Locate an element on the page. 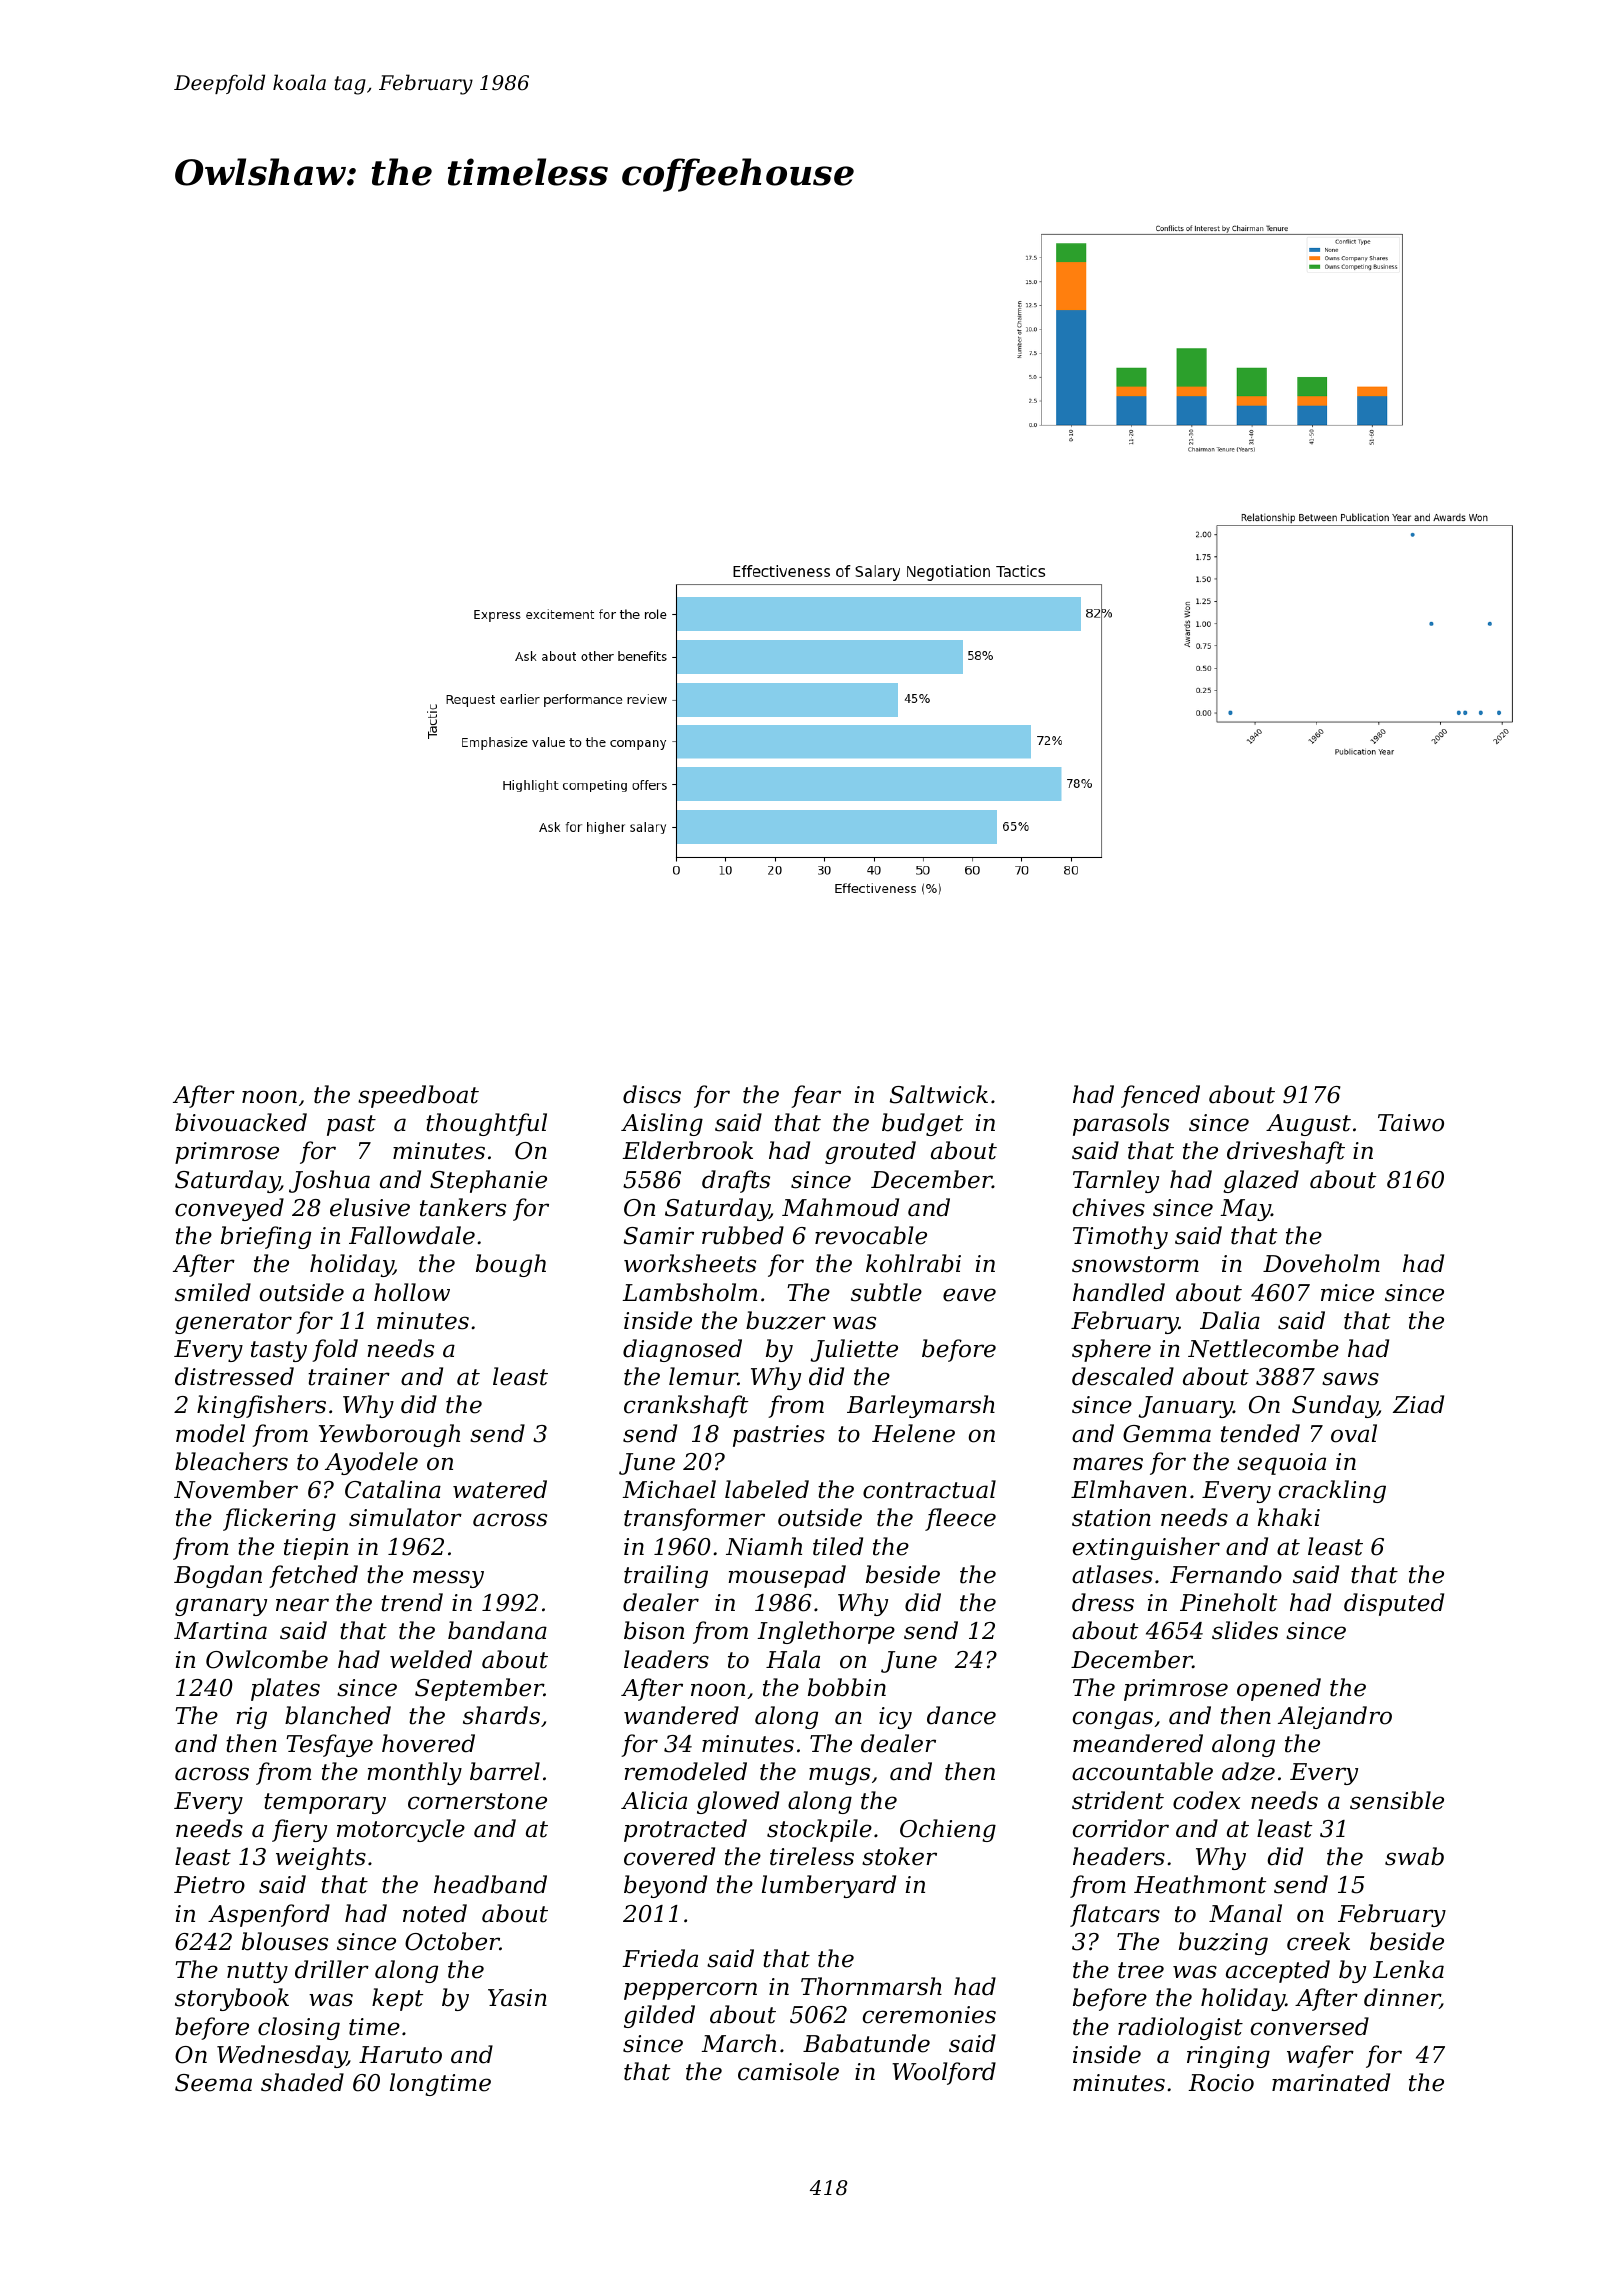 This page has width=1620, height=2292. rubbed is located at coordinates (743, 1235).
